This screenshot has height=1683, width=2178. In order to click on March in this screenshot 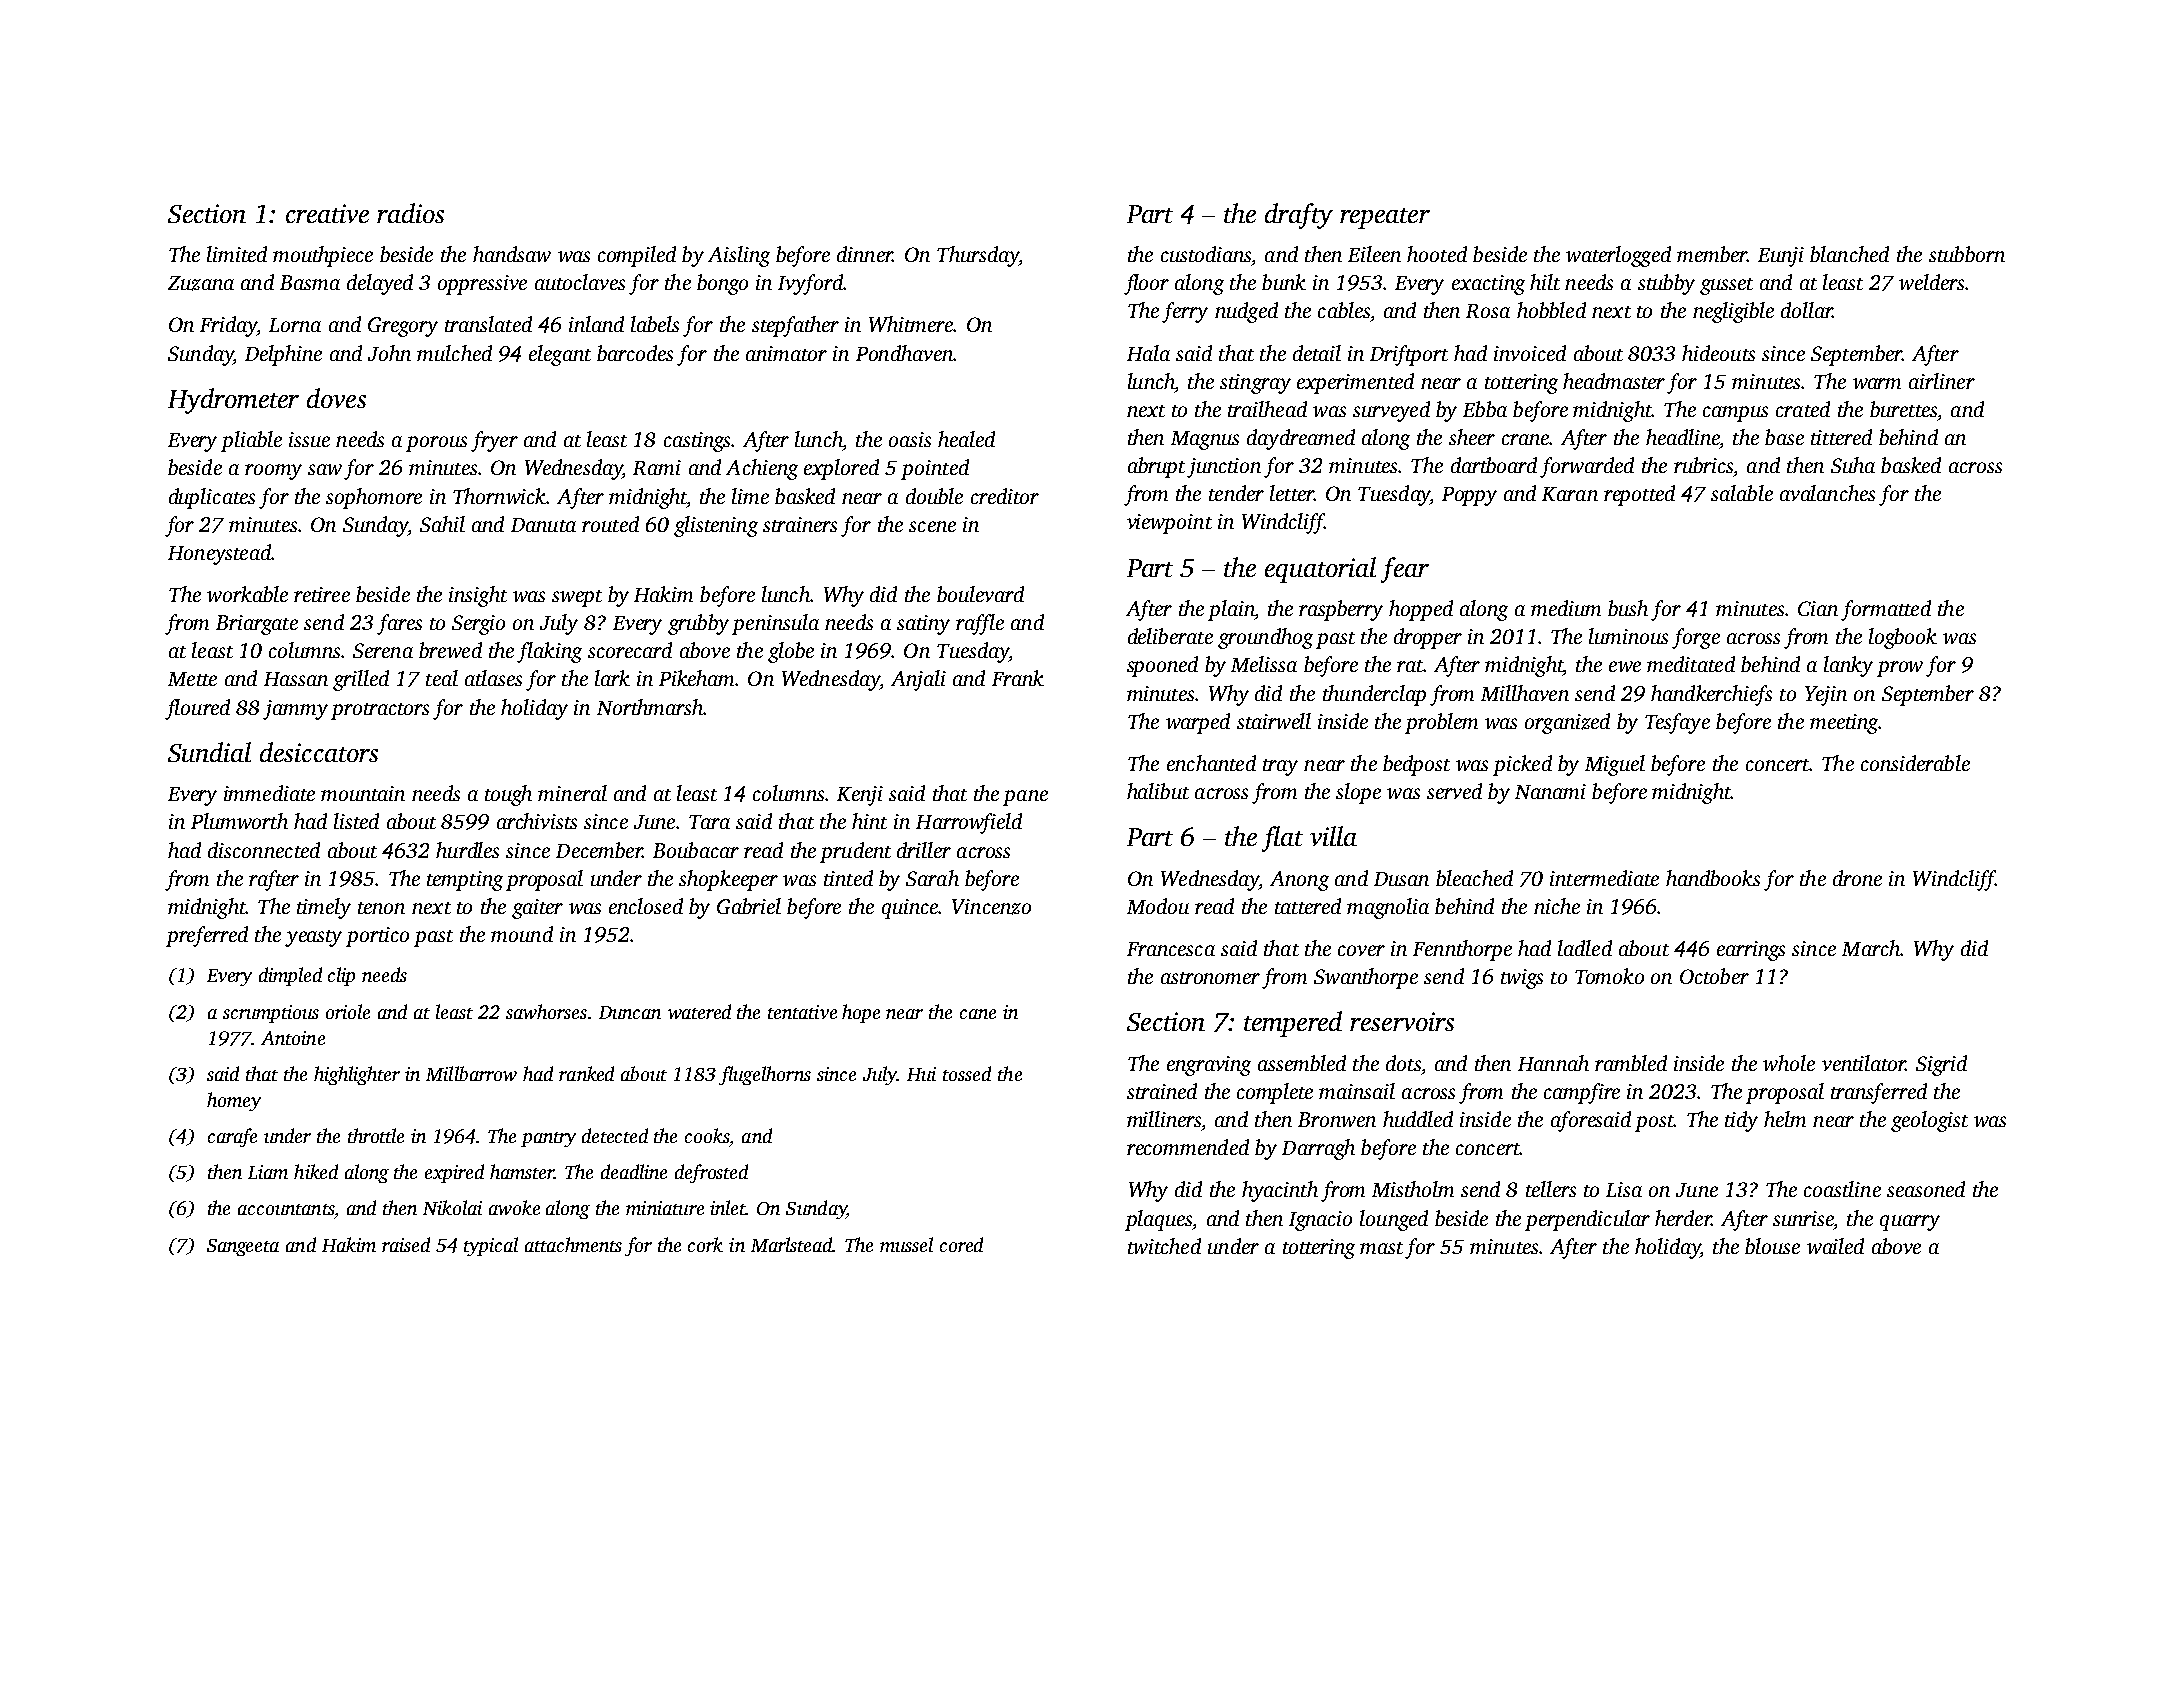, I will do `click(1871, 948)`.
